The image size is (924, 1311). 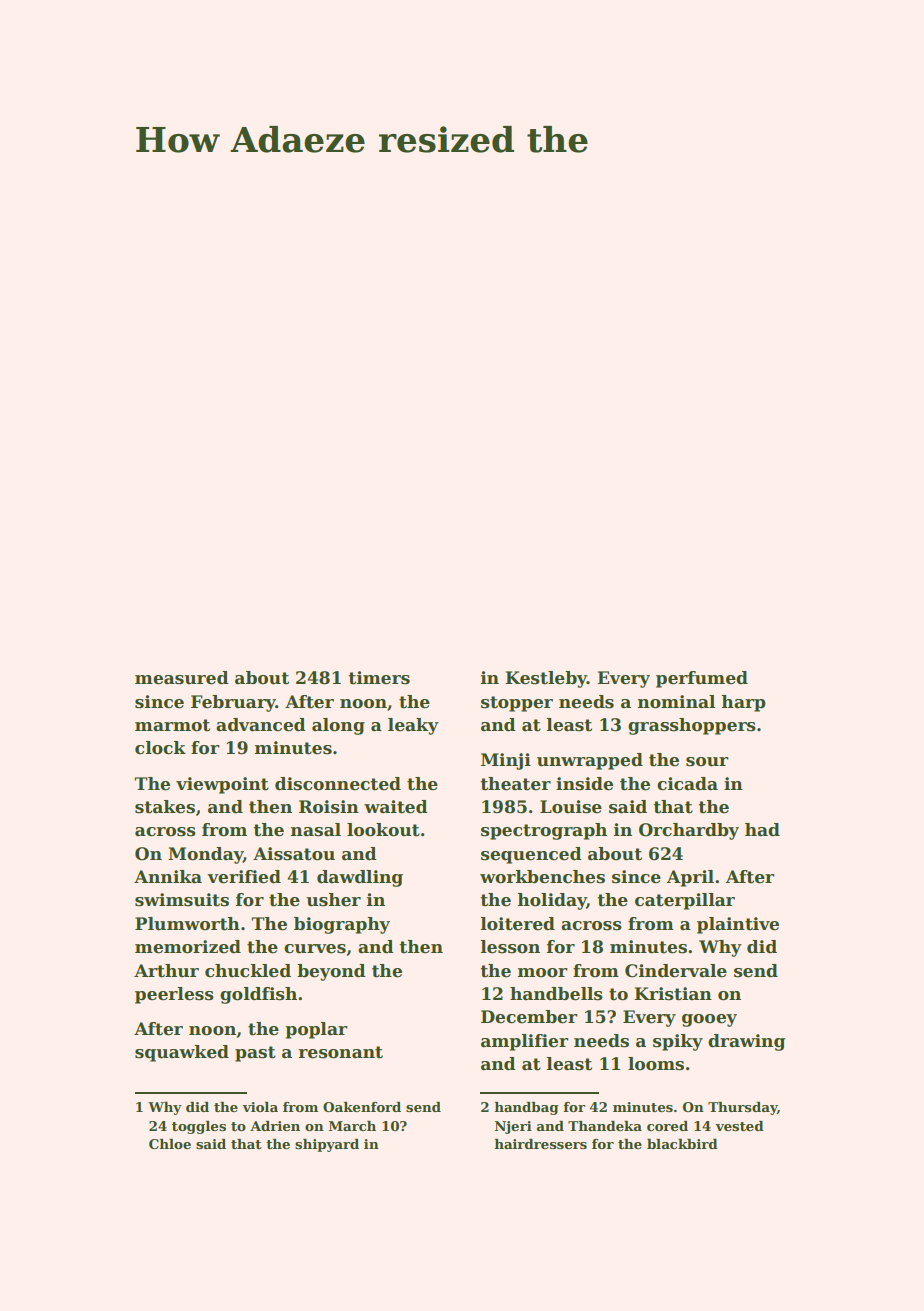 What do you see at coordinates (165, 807) in the screenshot?
I see `stakes` at bounding box center [165, 807].
